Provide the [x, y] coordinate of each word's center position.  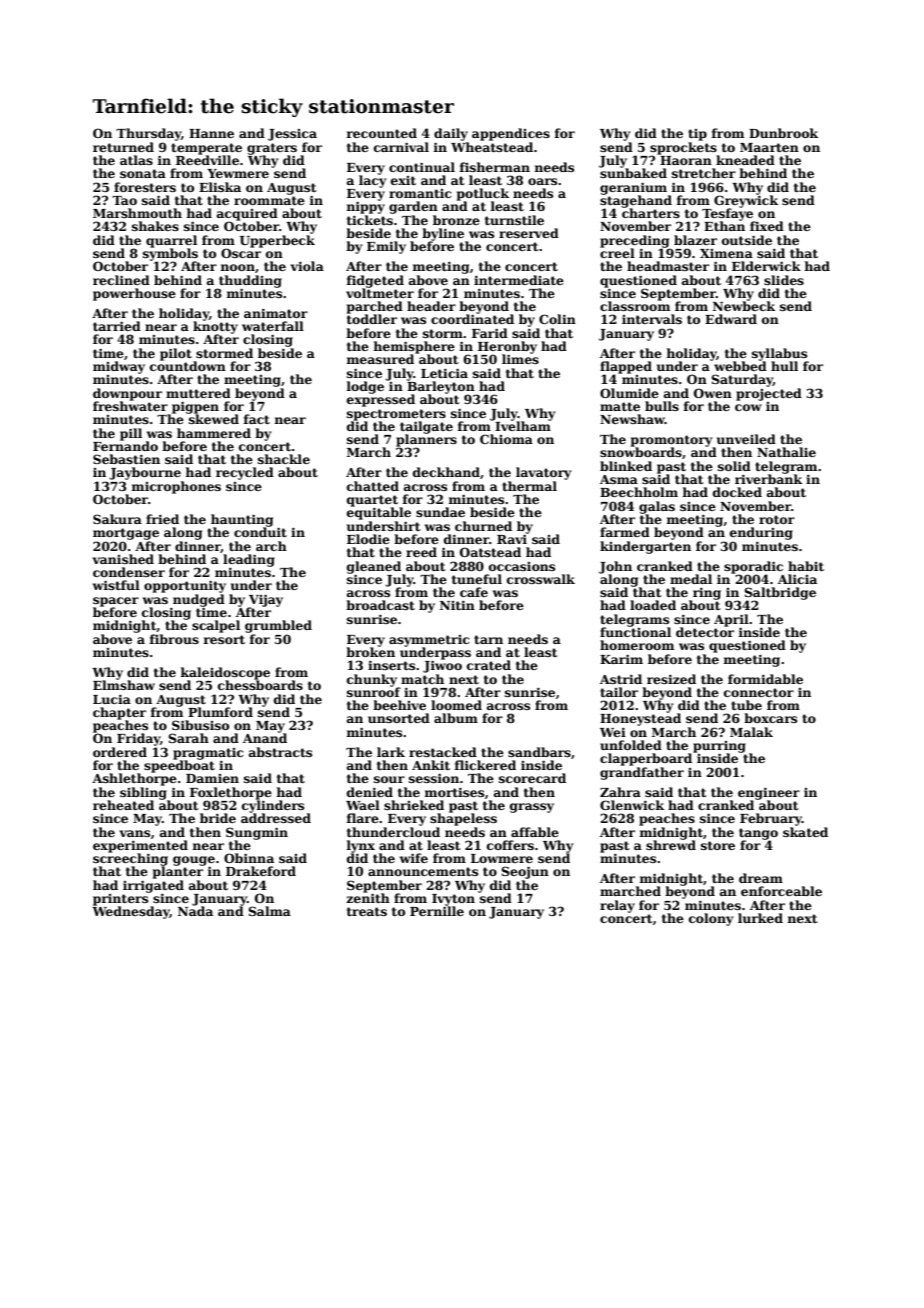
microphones [176, 487]
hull [784, 366]
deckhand [446, 472]
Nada [195, 911]
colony [711, 919]
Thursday [148, 134]
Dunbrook [783, 133]
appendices [511, 134]
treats [367, 911]
